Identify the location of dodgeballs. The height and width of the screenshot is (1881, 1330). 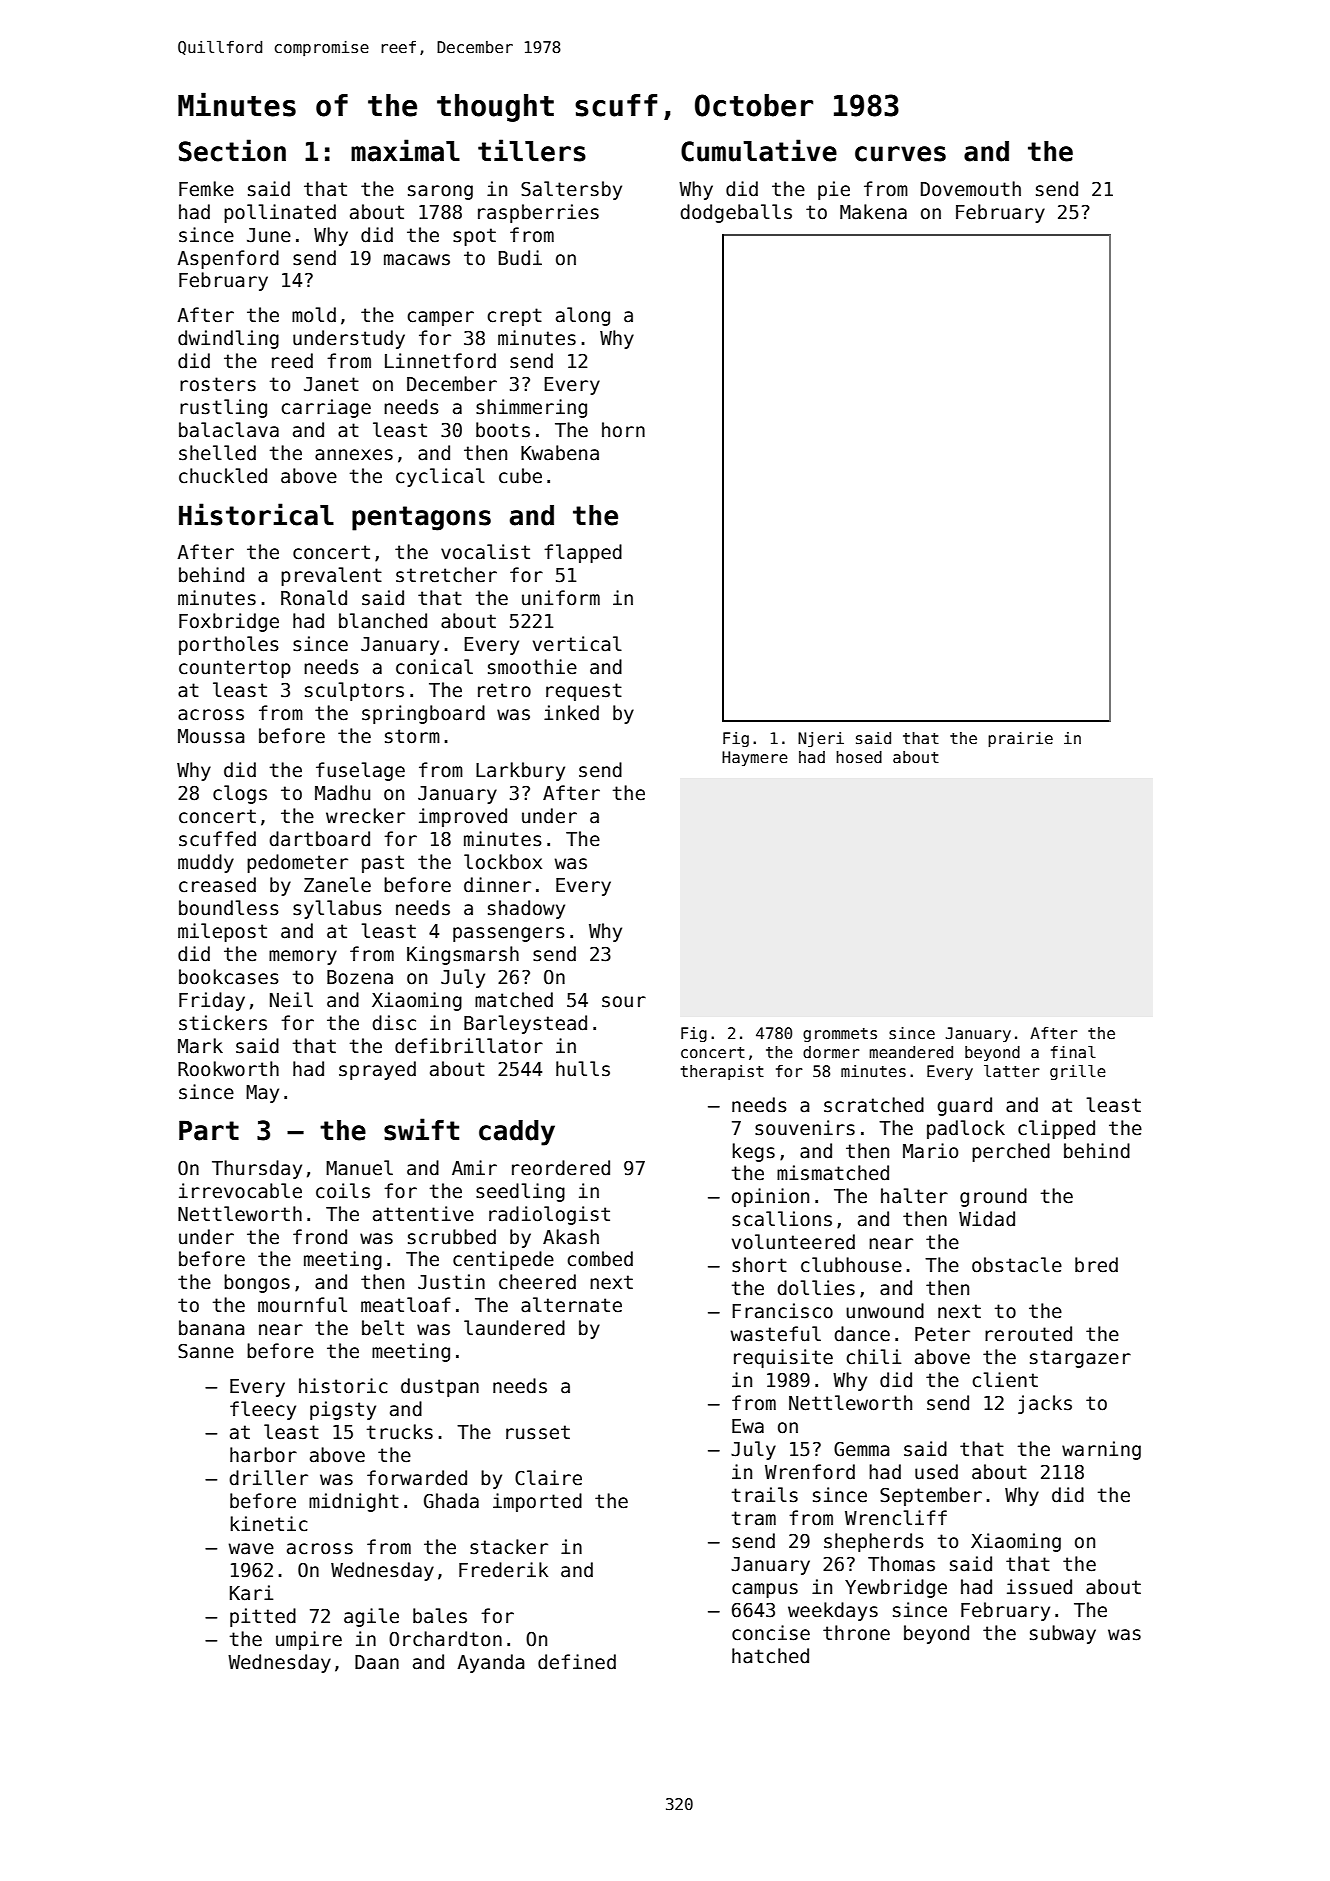
(736, 213).
